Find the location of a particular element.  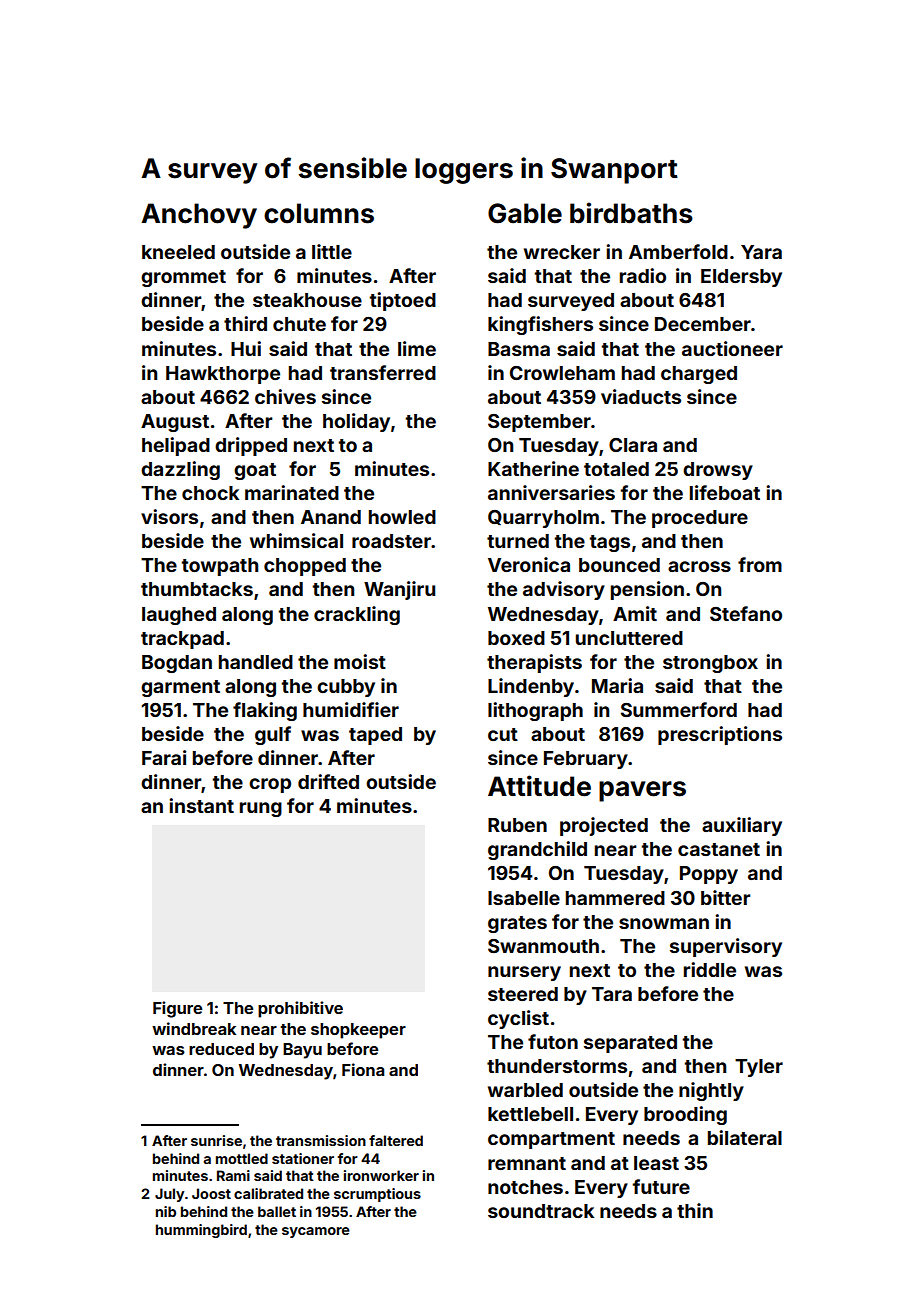

Yara is located at coordinates (761, 252).
